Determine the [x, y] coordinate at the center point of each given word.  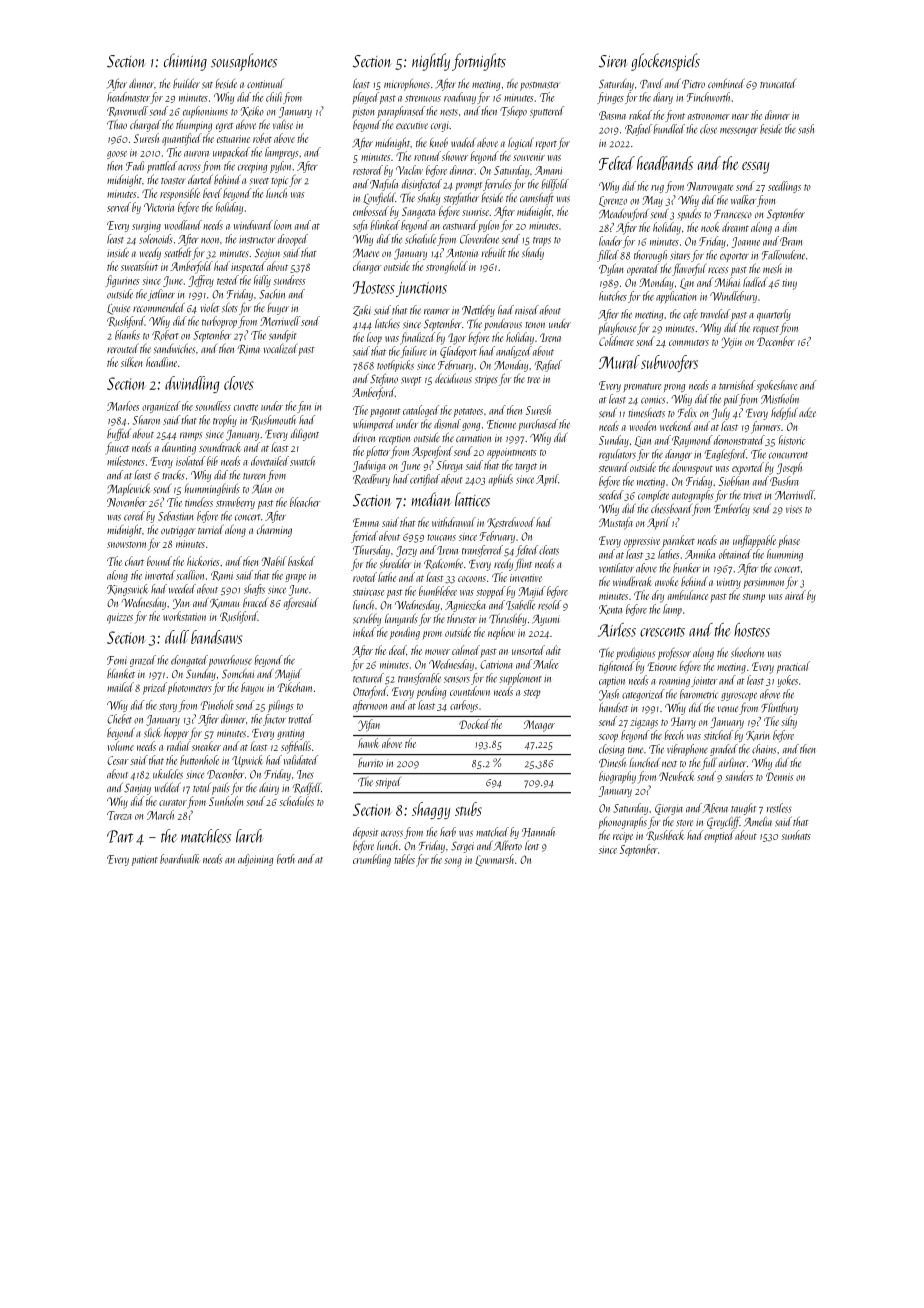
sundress [289, 280]
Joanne [746, 242]
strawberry [235, 503]
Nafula [384, 185]
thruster [462, 618]
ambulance [688, 595]
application [676, 297]
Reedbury [371, 480]
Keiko [252, 111]
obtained [735, 554]
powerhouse [230, 661]
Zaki [362, 310]
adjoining [255, 860]
